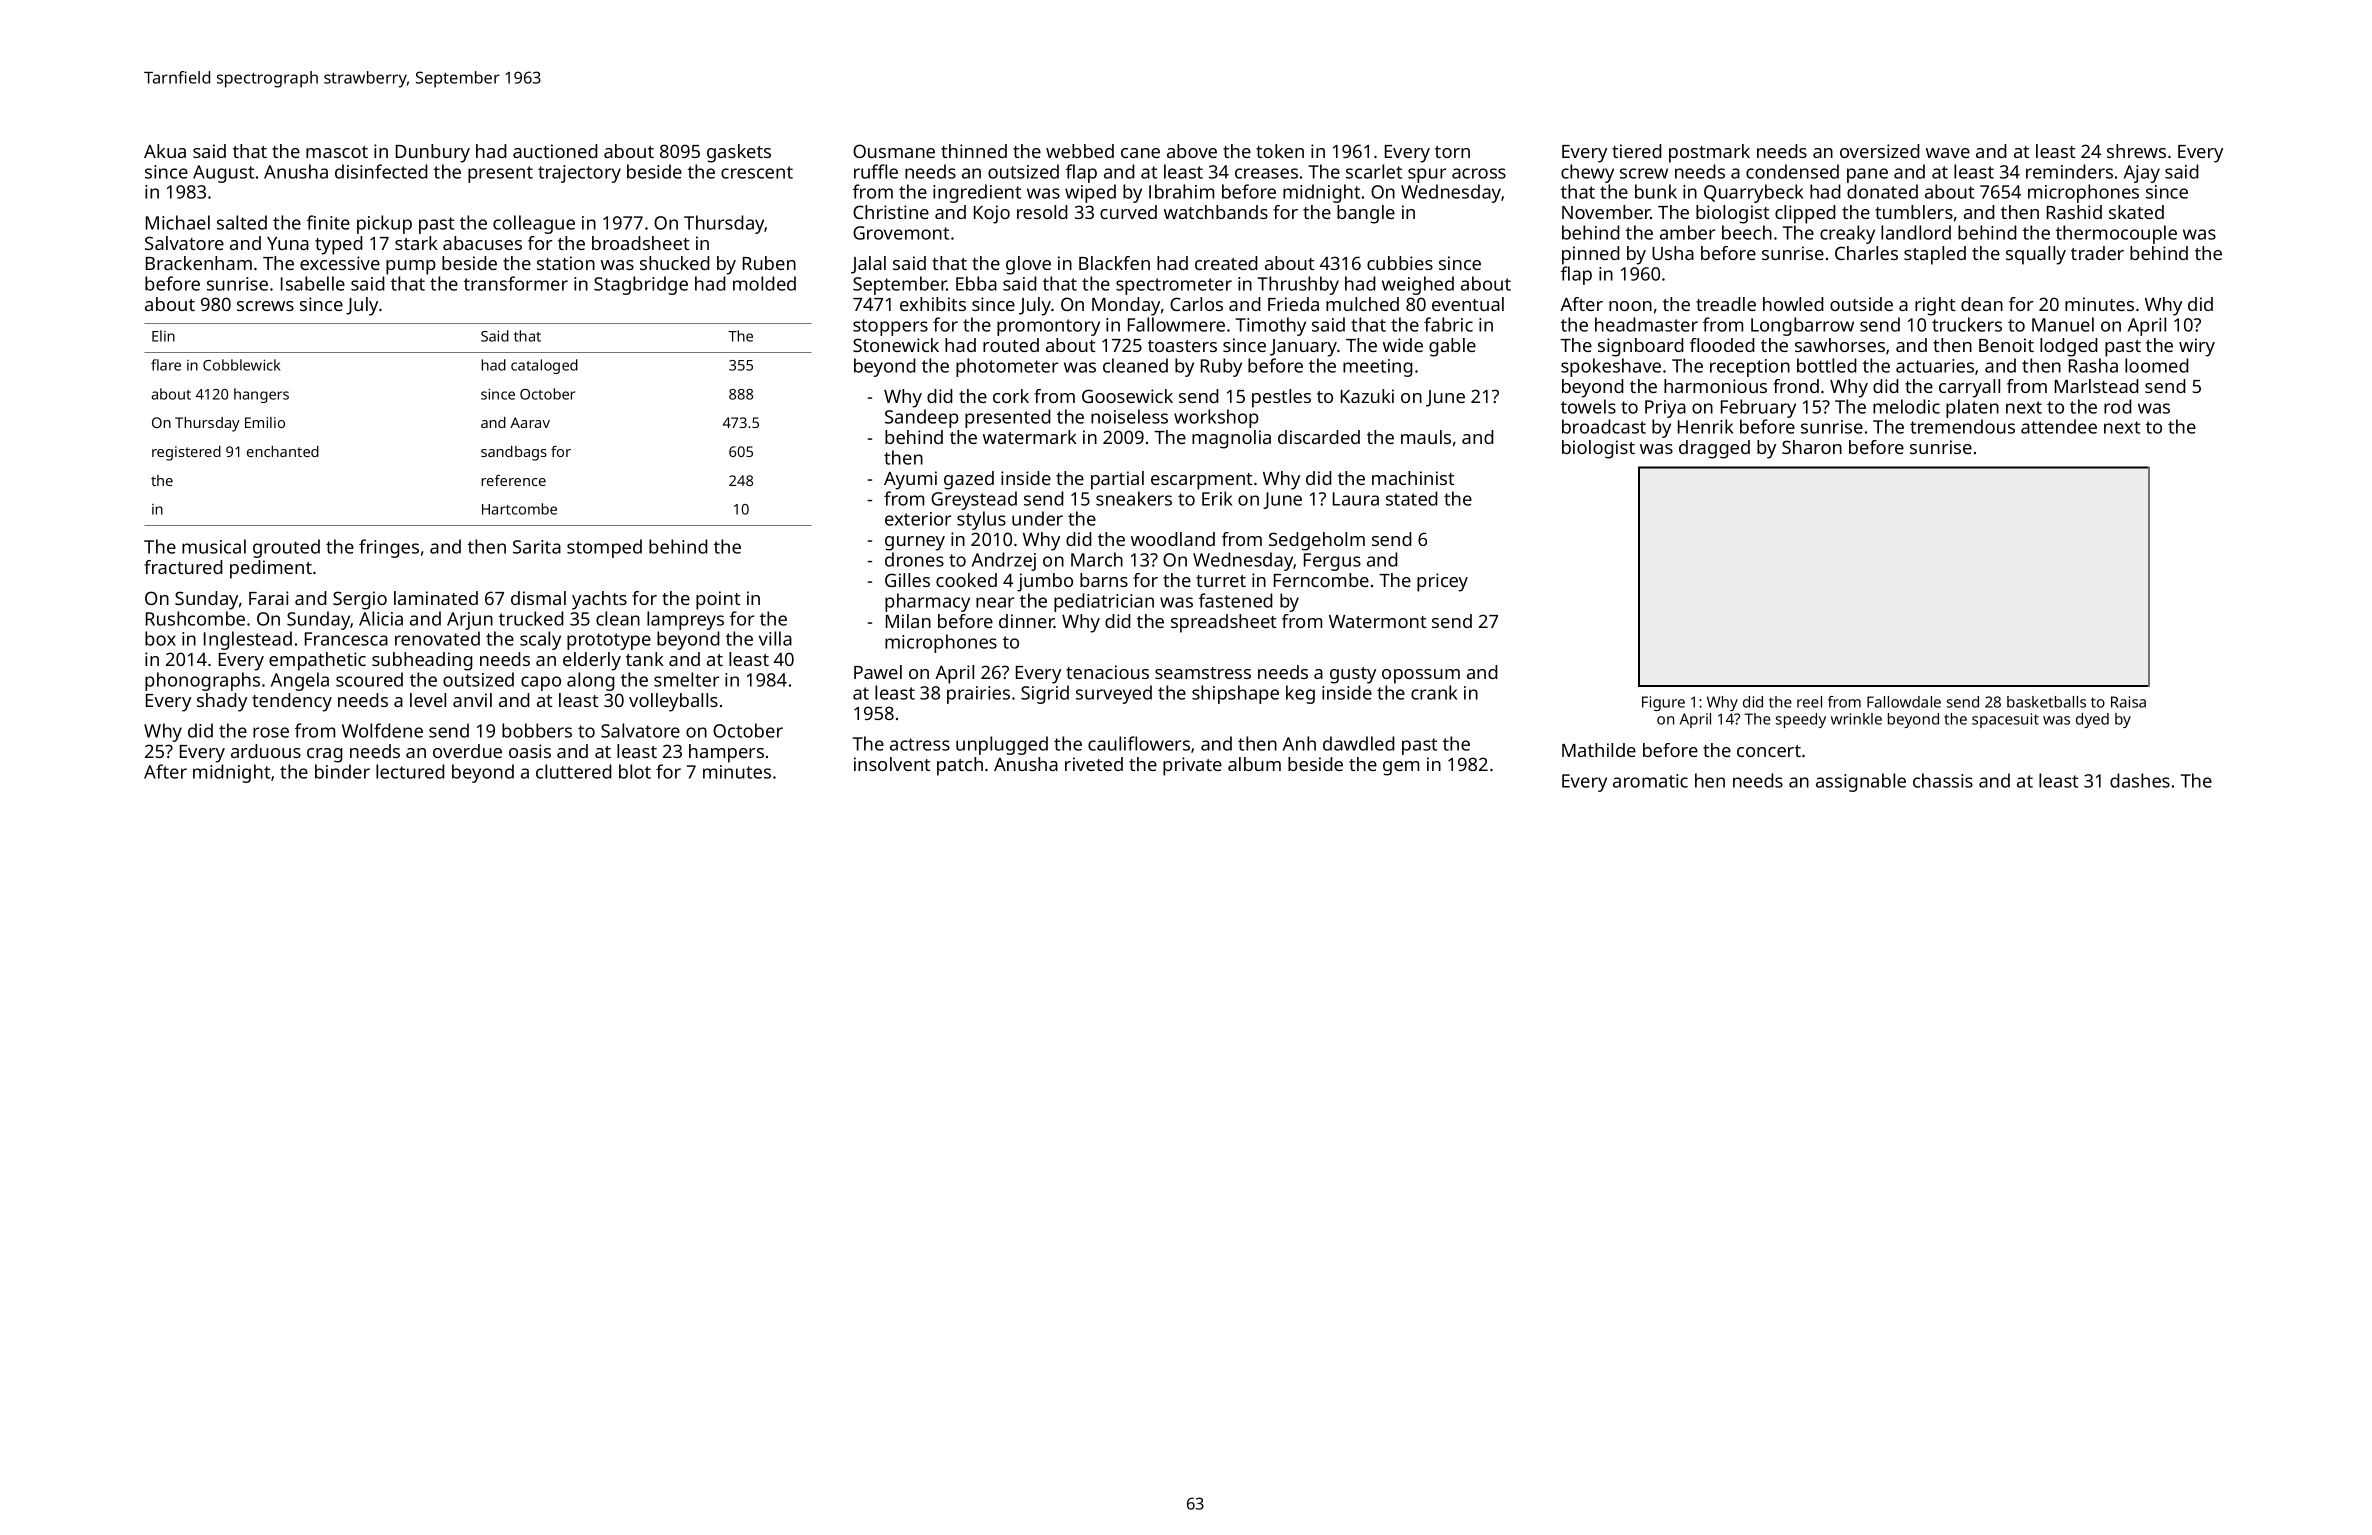  Describe the element at coordinates (2116, 234) in the image. I see `thermocouple` at that location.
